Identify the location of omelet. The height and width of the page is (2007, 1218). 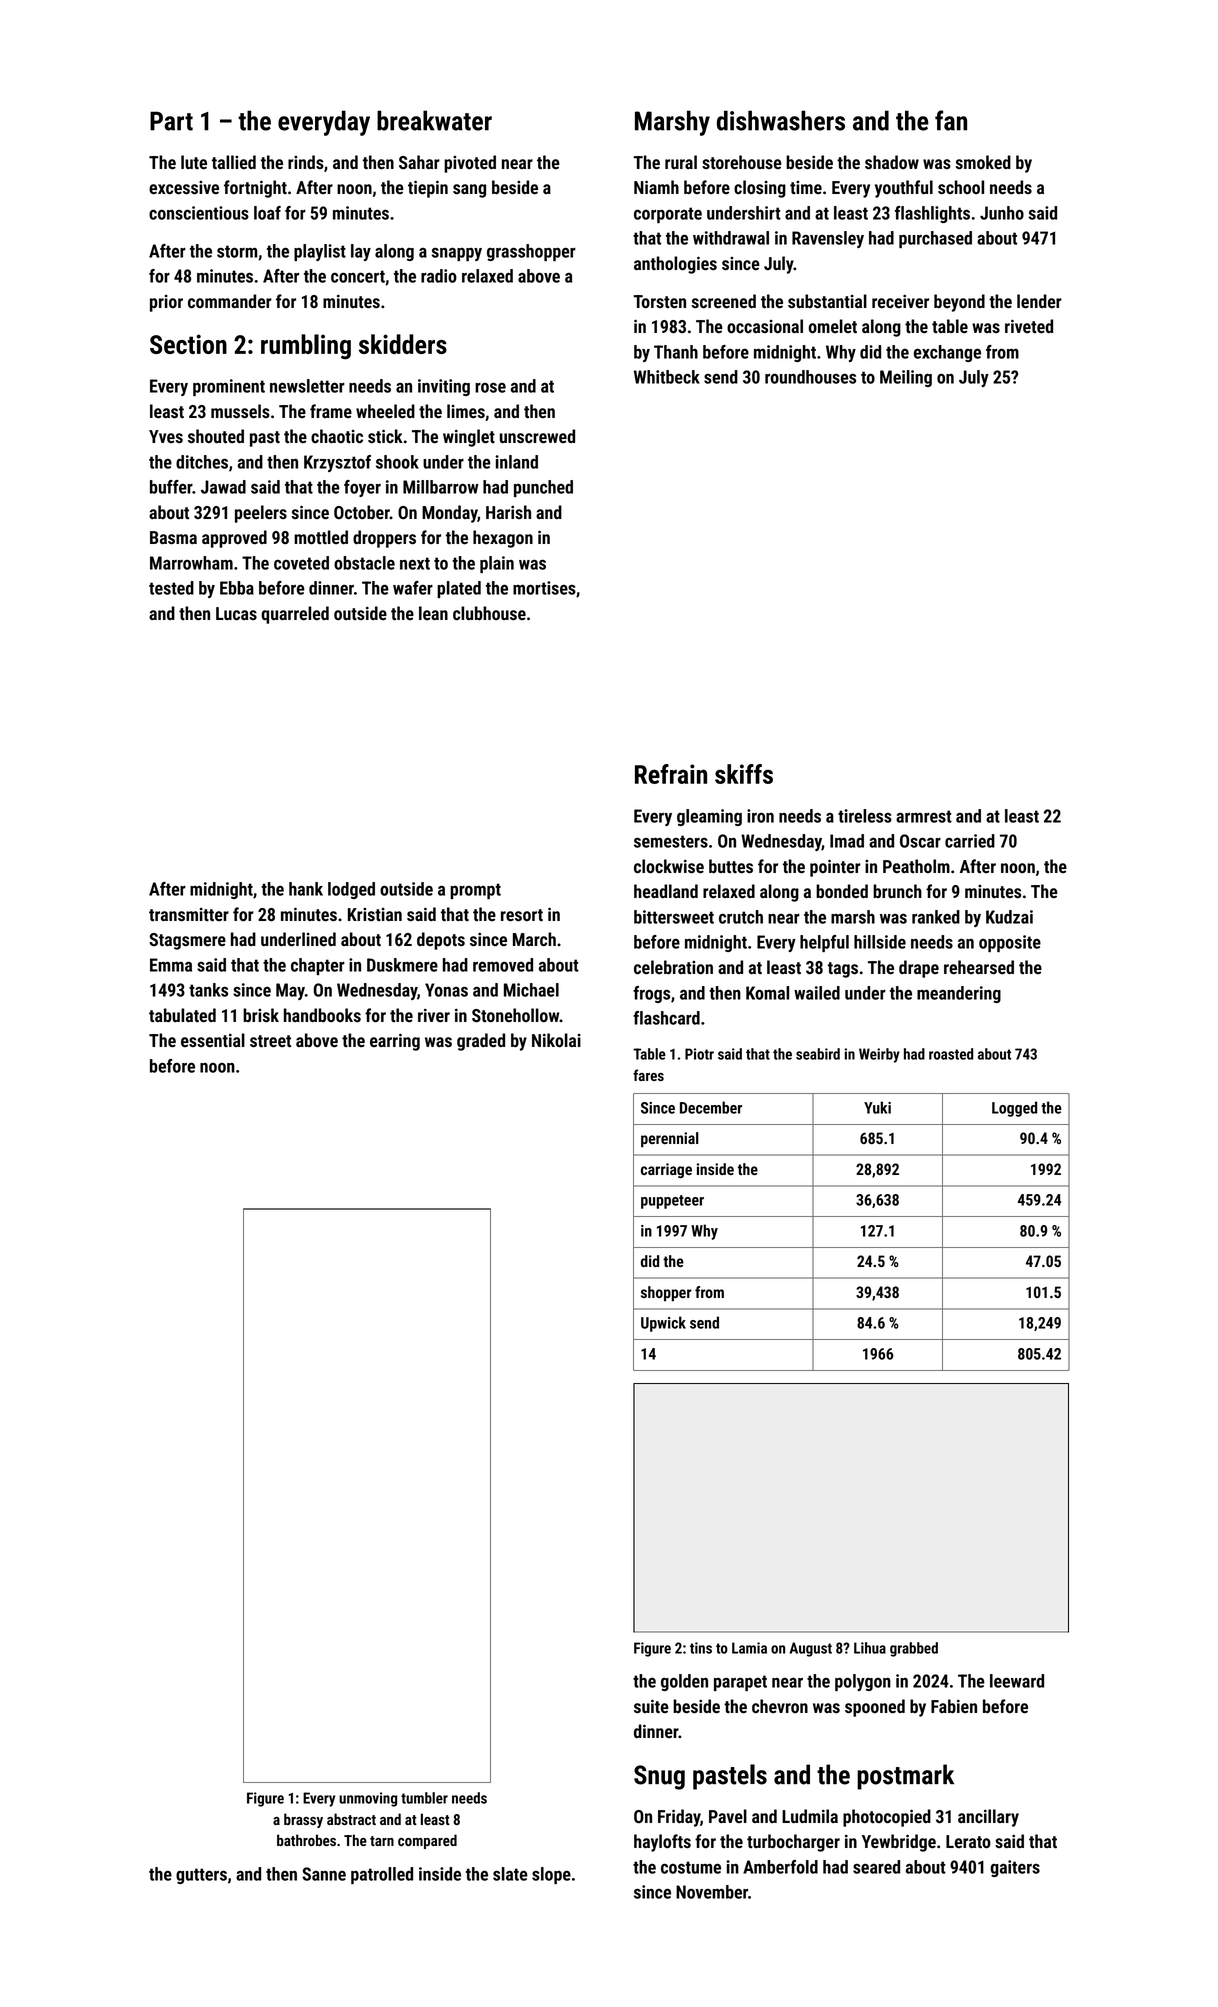
(833, 326).
